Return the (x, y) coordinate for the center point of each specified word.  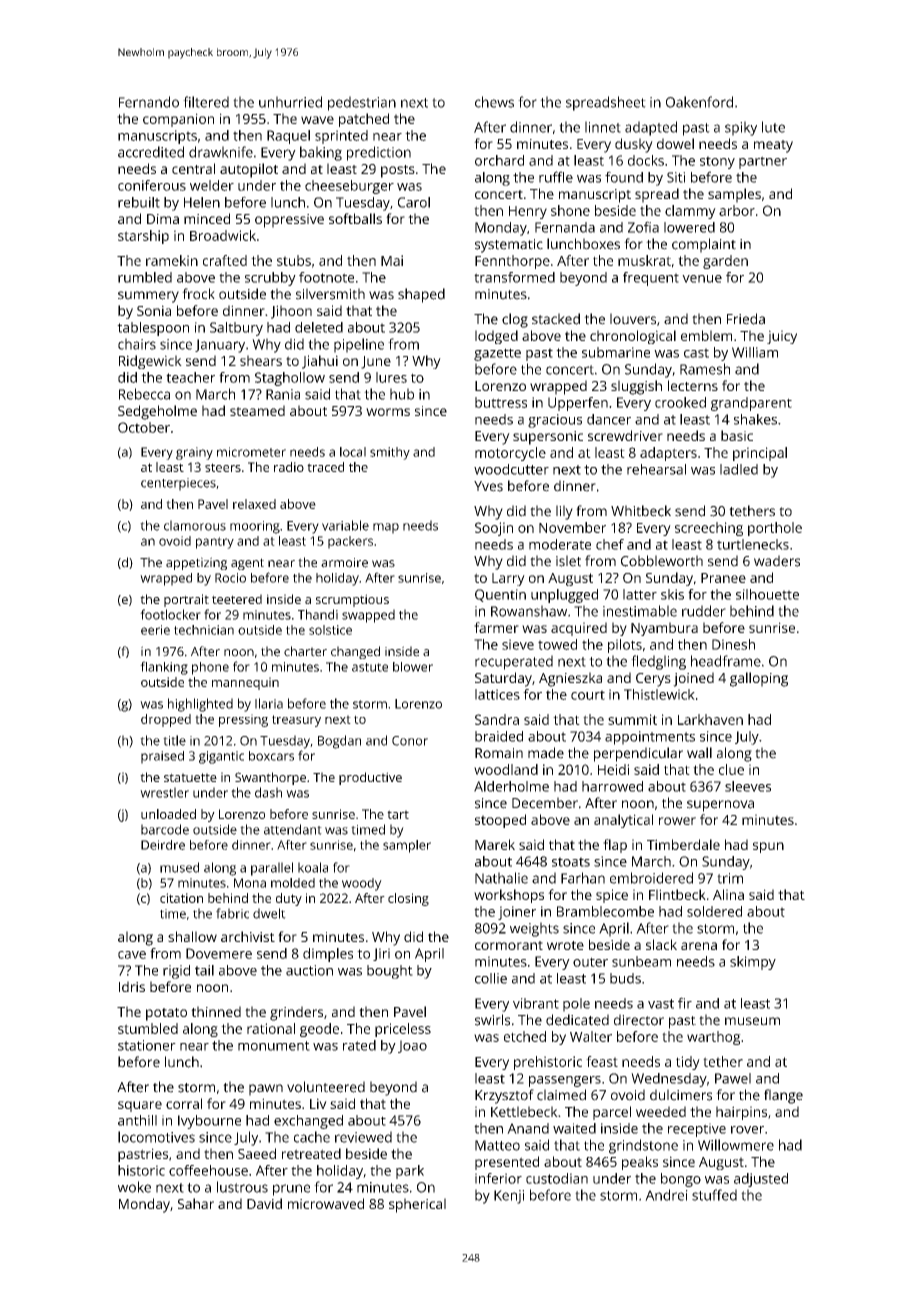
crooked (680, 402)
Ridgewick (150, 362)
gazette (497, 354)
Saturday (503, 679)
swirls (492, 1020)
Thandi (318, 614)
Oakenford (699, 102)
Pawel (733, 1078)
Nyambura (664, 629)
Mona (250, 883)
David (264, 1203)
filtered (206, 102)
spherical (417, 1205)
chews (494, 102)
